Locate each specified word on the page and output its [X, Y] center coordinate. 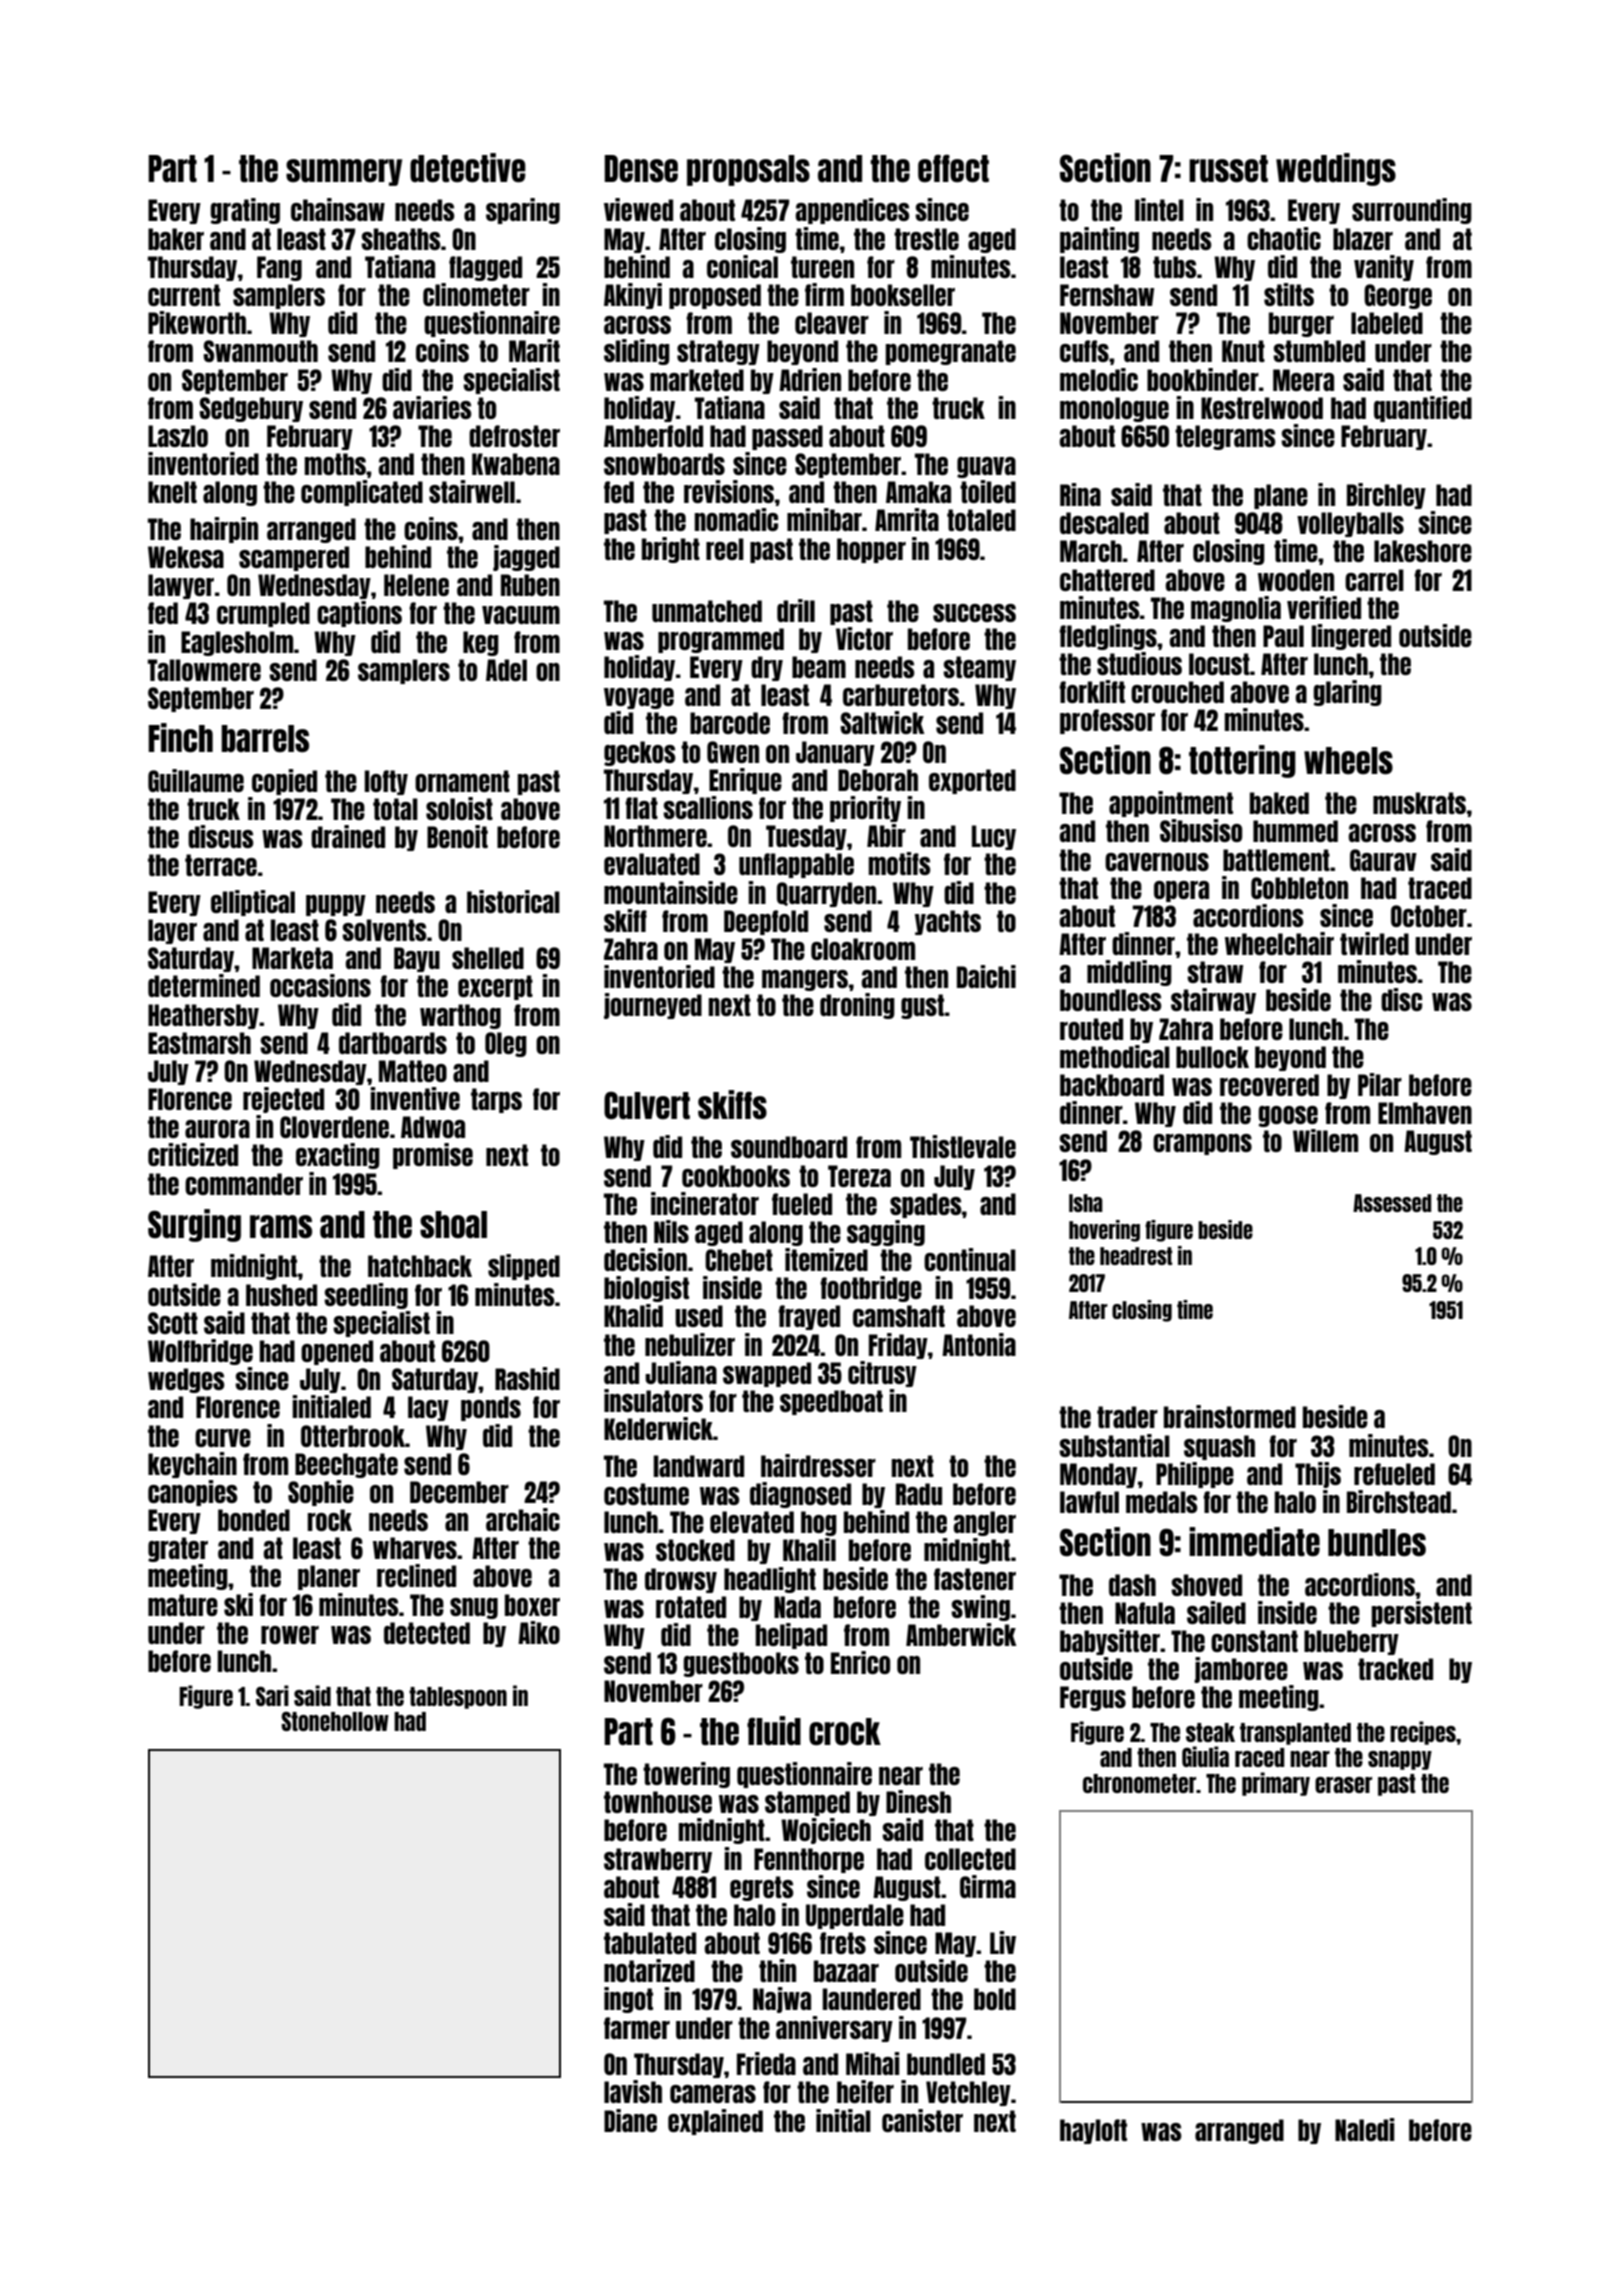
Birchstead [1399, 1501]
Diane [630, 2120]
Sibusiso [1201, 830]
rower [290, 1635]
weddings [1336, 169]
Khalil [809, 1549]
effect [953, 168]
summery [344, 172]
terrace [221, 865]
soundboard [789, 1147]
